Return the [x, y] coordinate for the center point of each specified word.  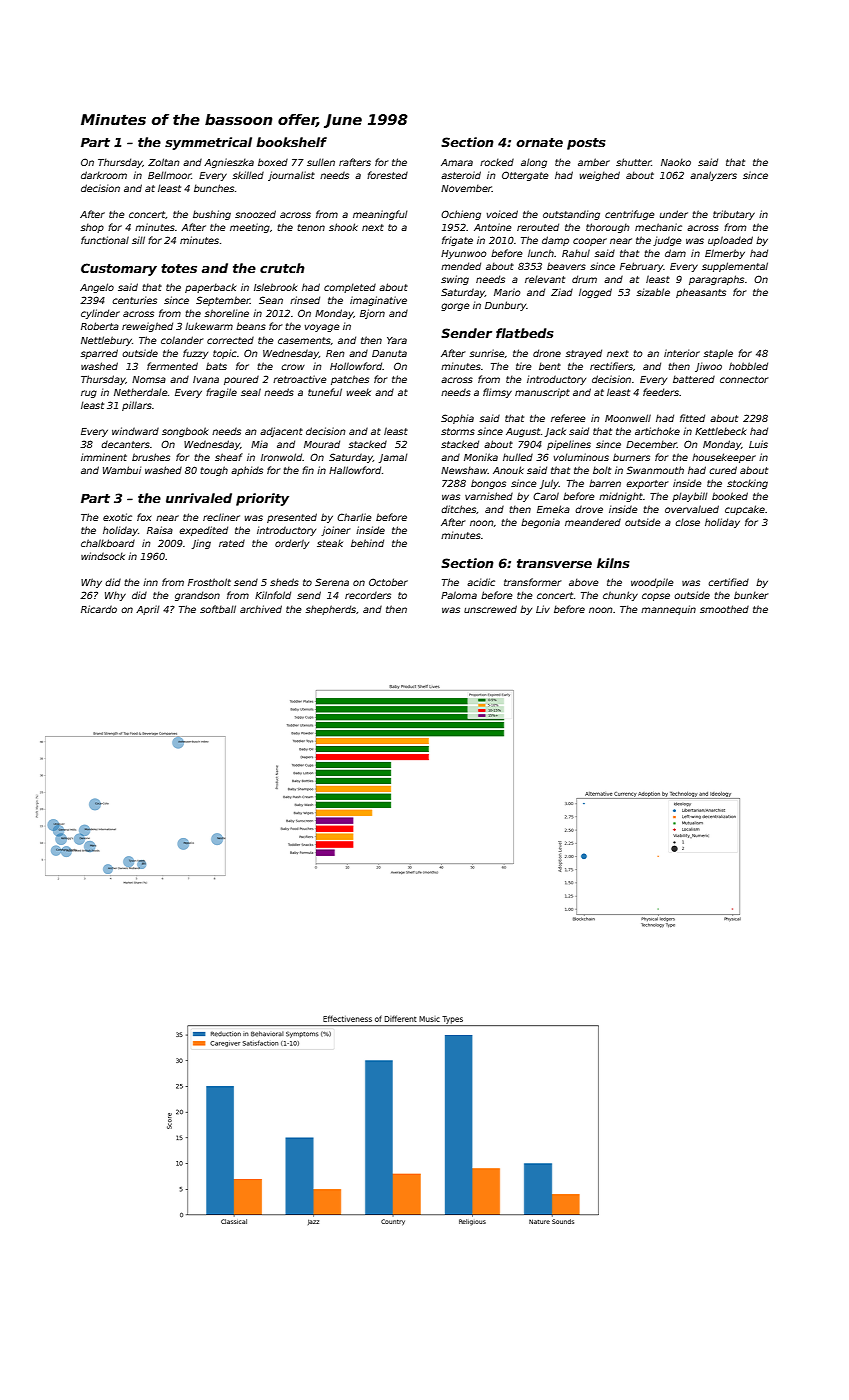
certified [728, 582]
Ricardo [99, 609]
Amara [457, 162]
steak [330, 543]
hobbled [748, 366]
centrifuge [630, 215]
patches [350, 380]
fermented [172, 366]
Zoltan [163, 162]
